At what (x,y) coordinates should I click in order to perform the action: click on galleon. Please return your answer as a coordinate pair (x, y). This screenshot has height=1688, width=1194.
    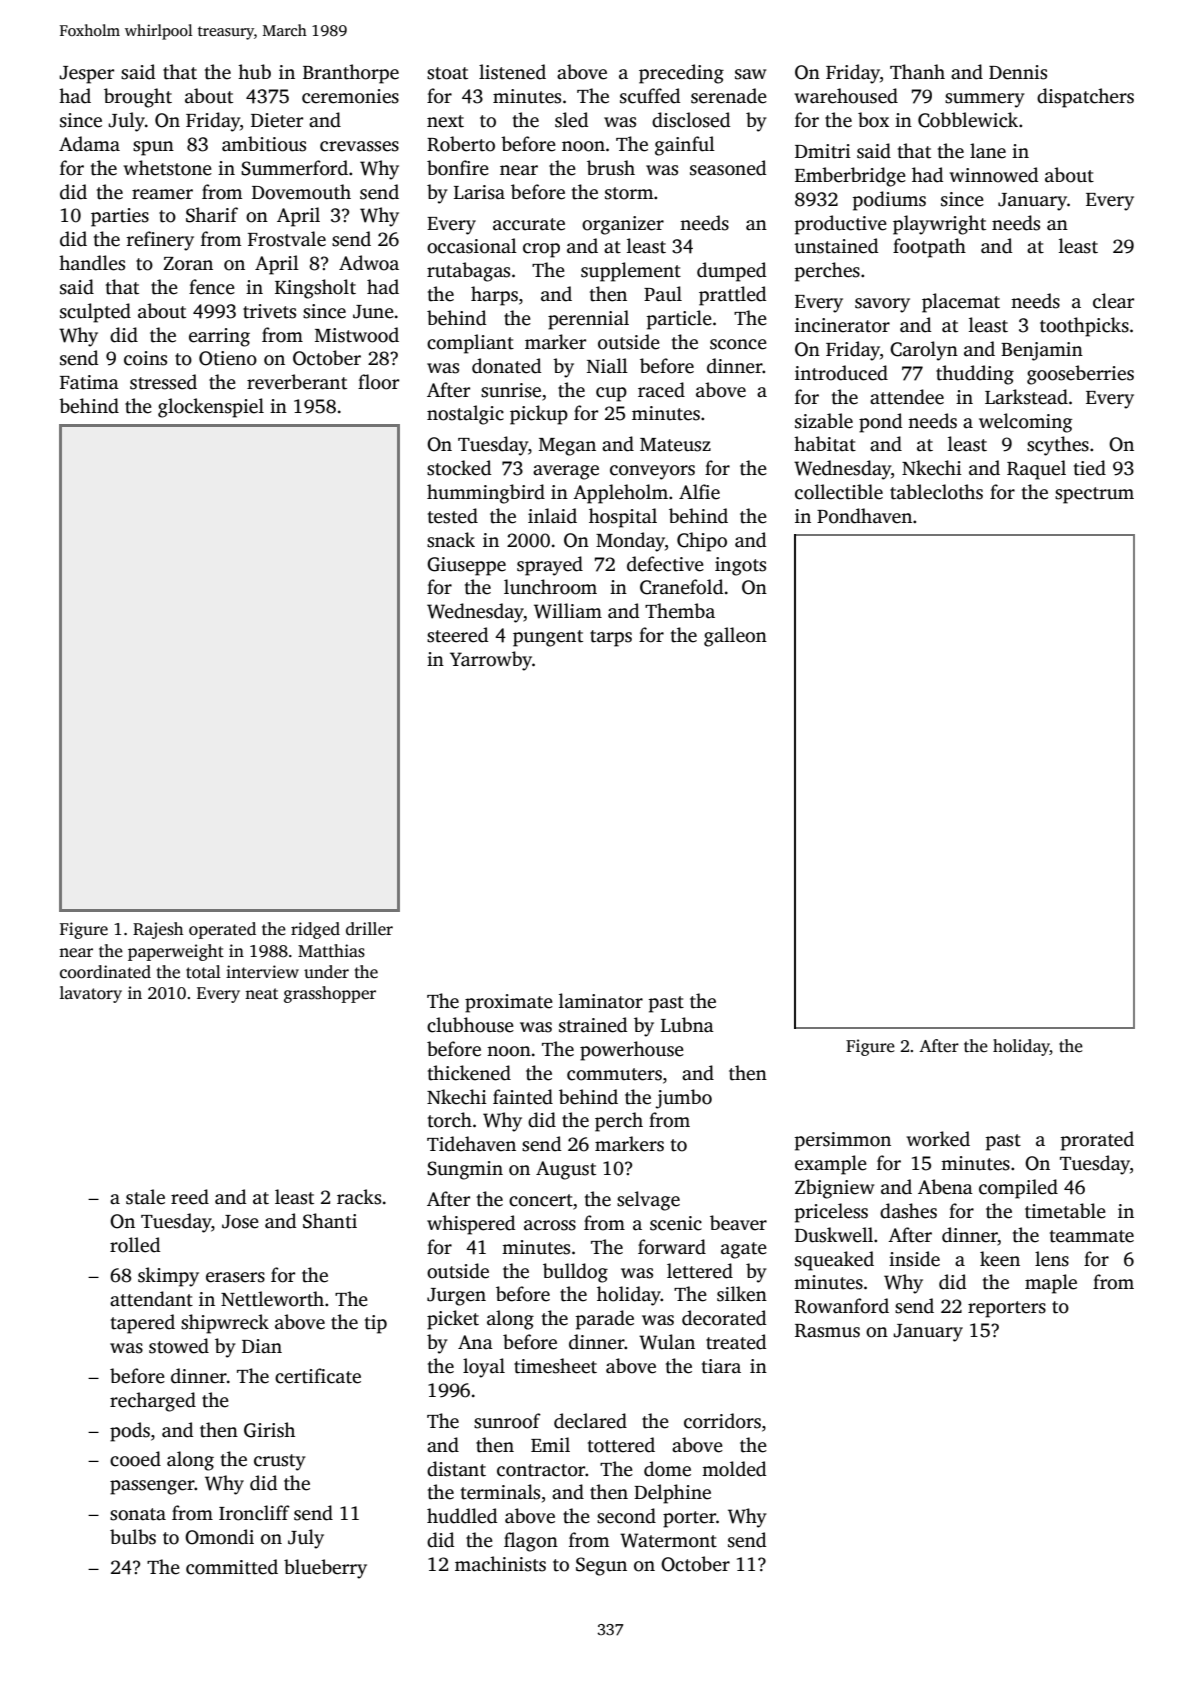
    Looking at the image, I should click on (735, 637).
